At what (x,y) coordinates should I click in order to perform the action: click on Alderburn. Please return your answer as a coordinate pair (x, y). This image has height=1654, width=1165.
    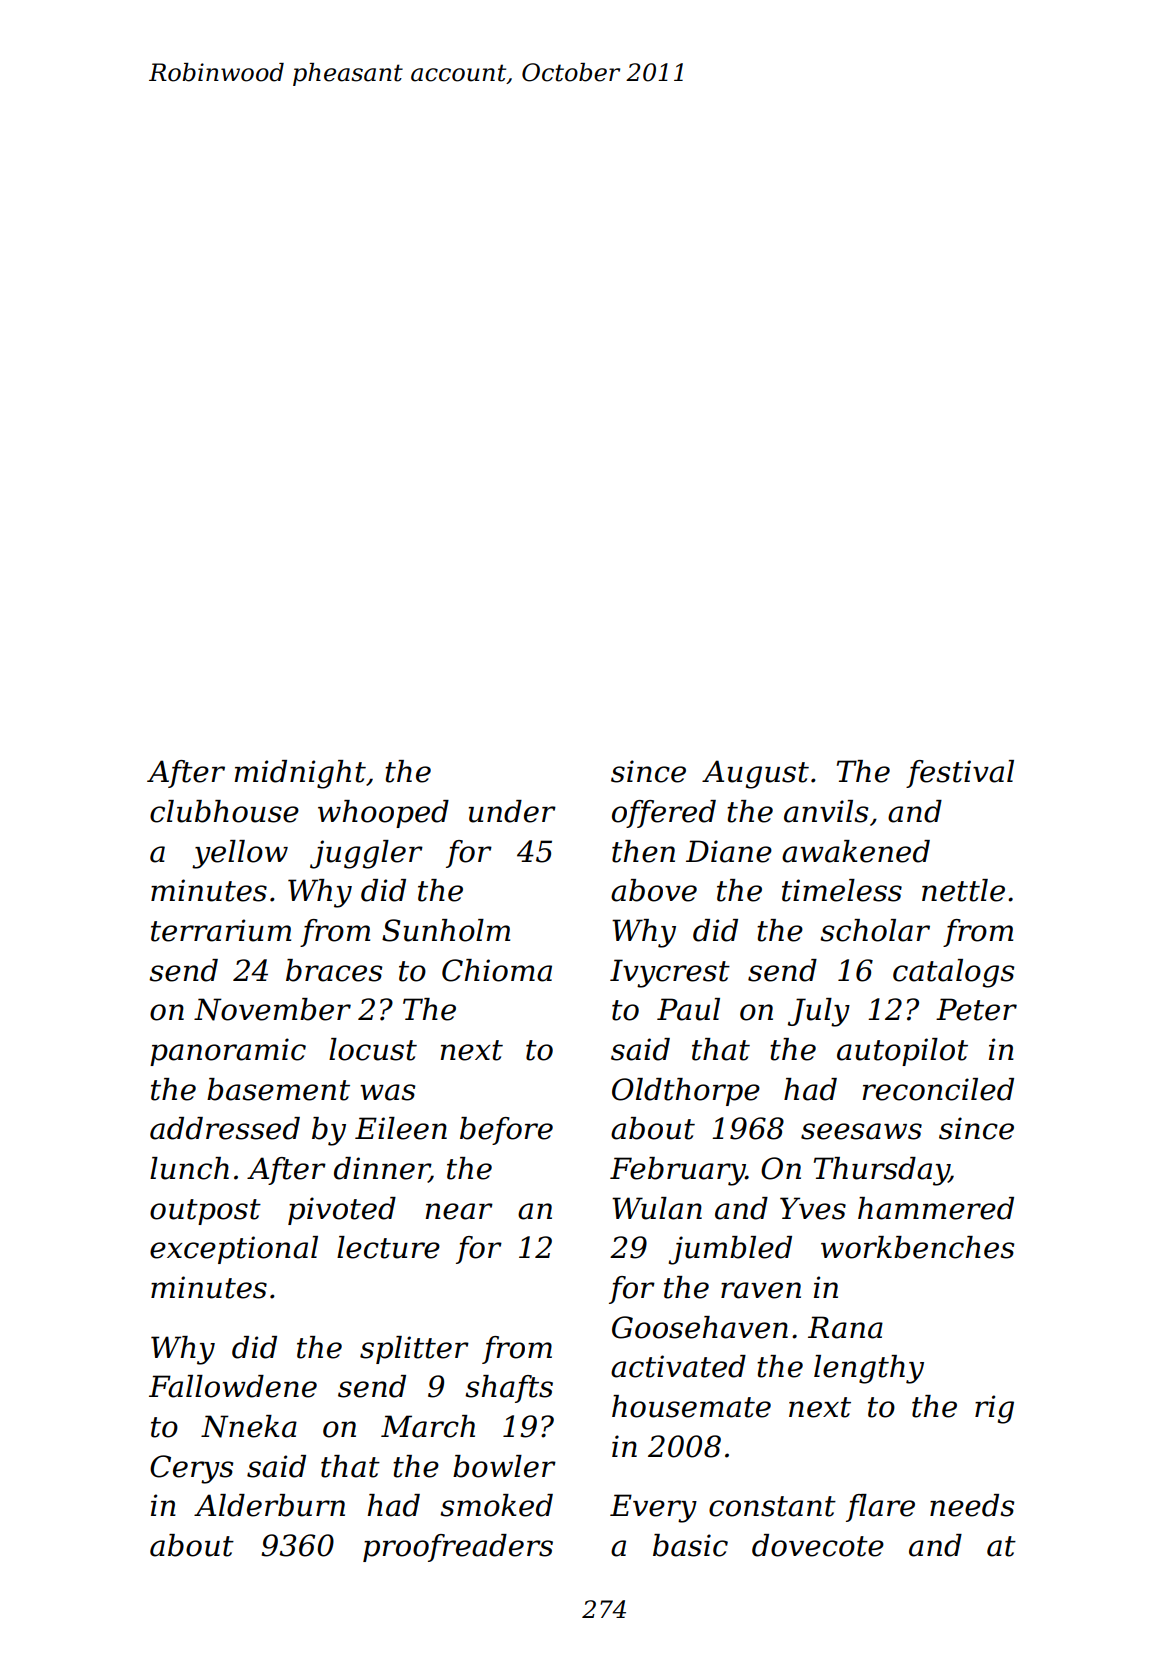
    Looking at the image, I should click on (269, 1505).
